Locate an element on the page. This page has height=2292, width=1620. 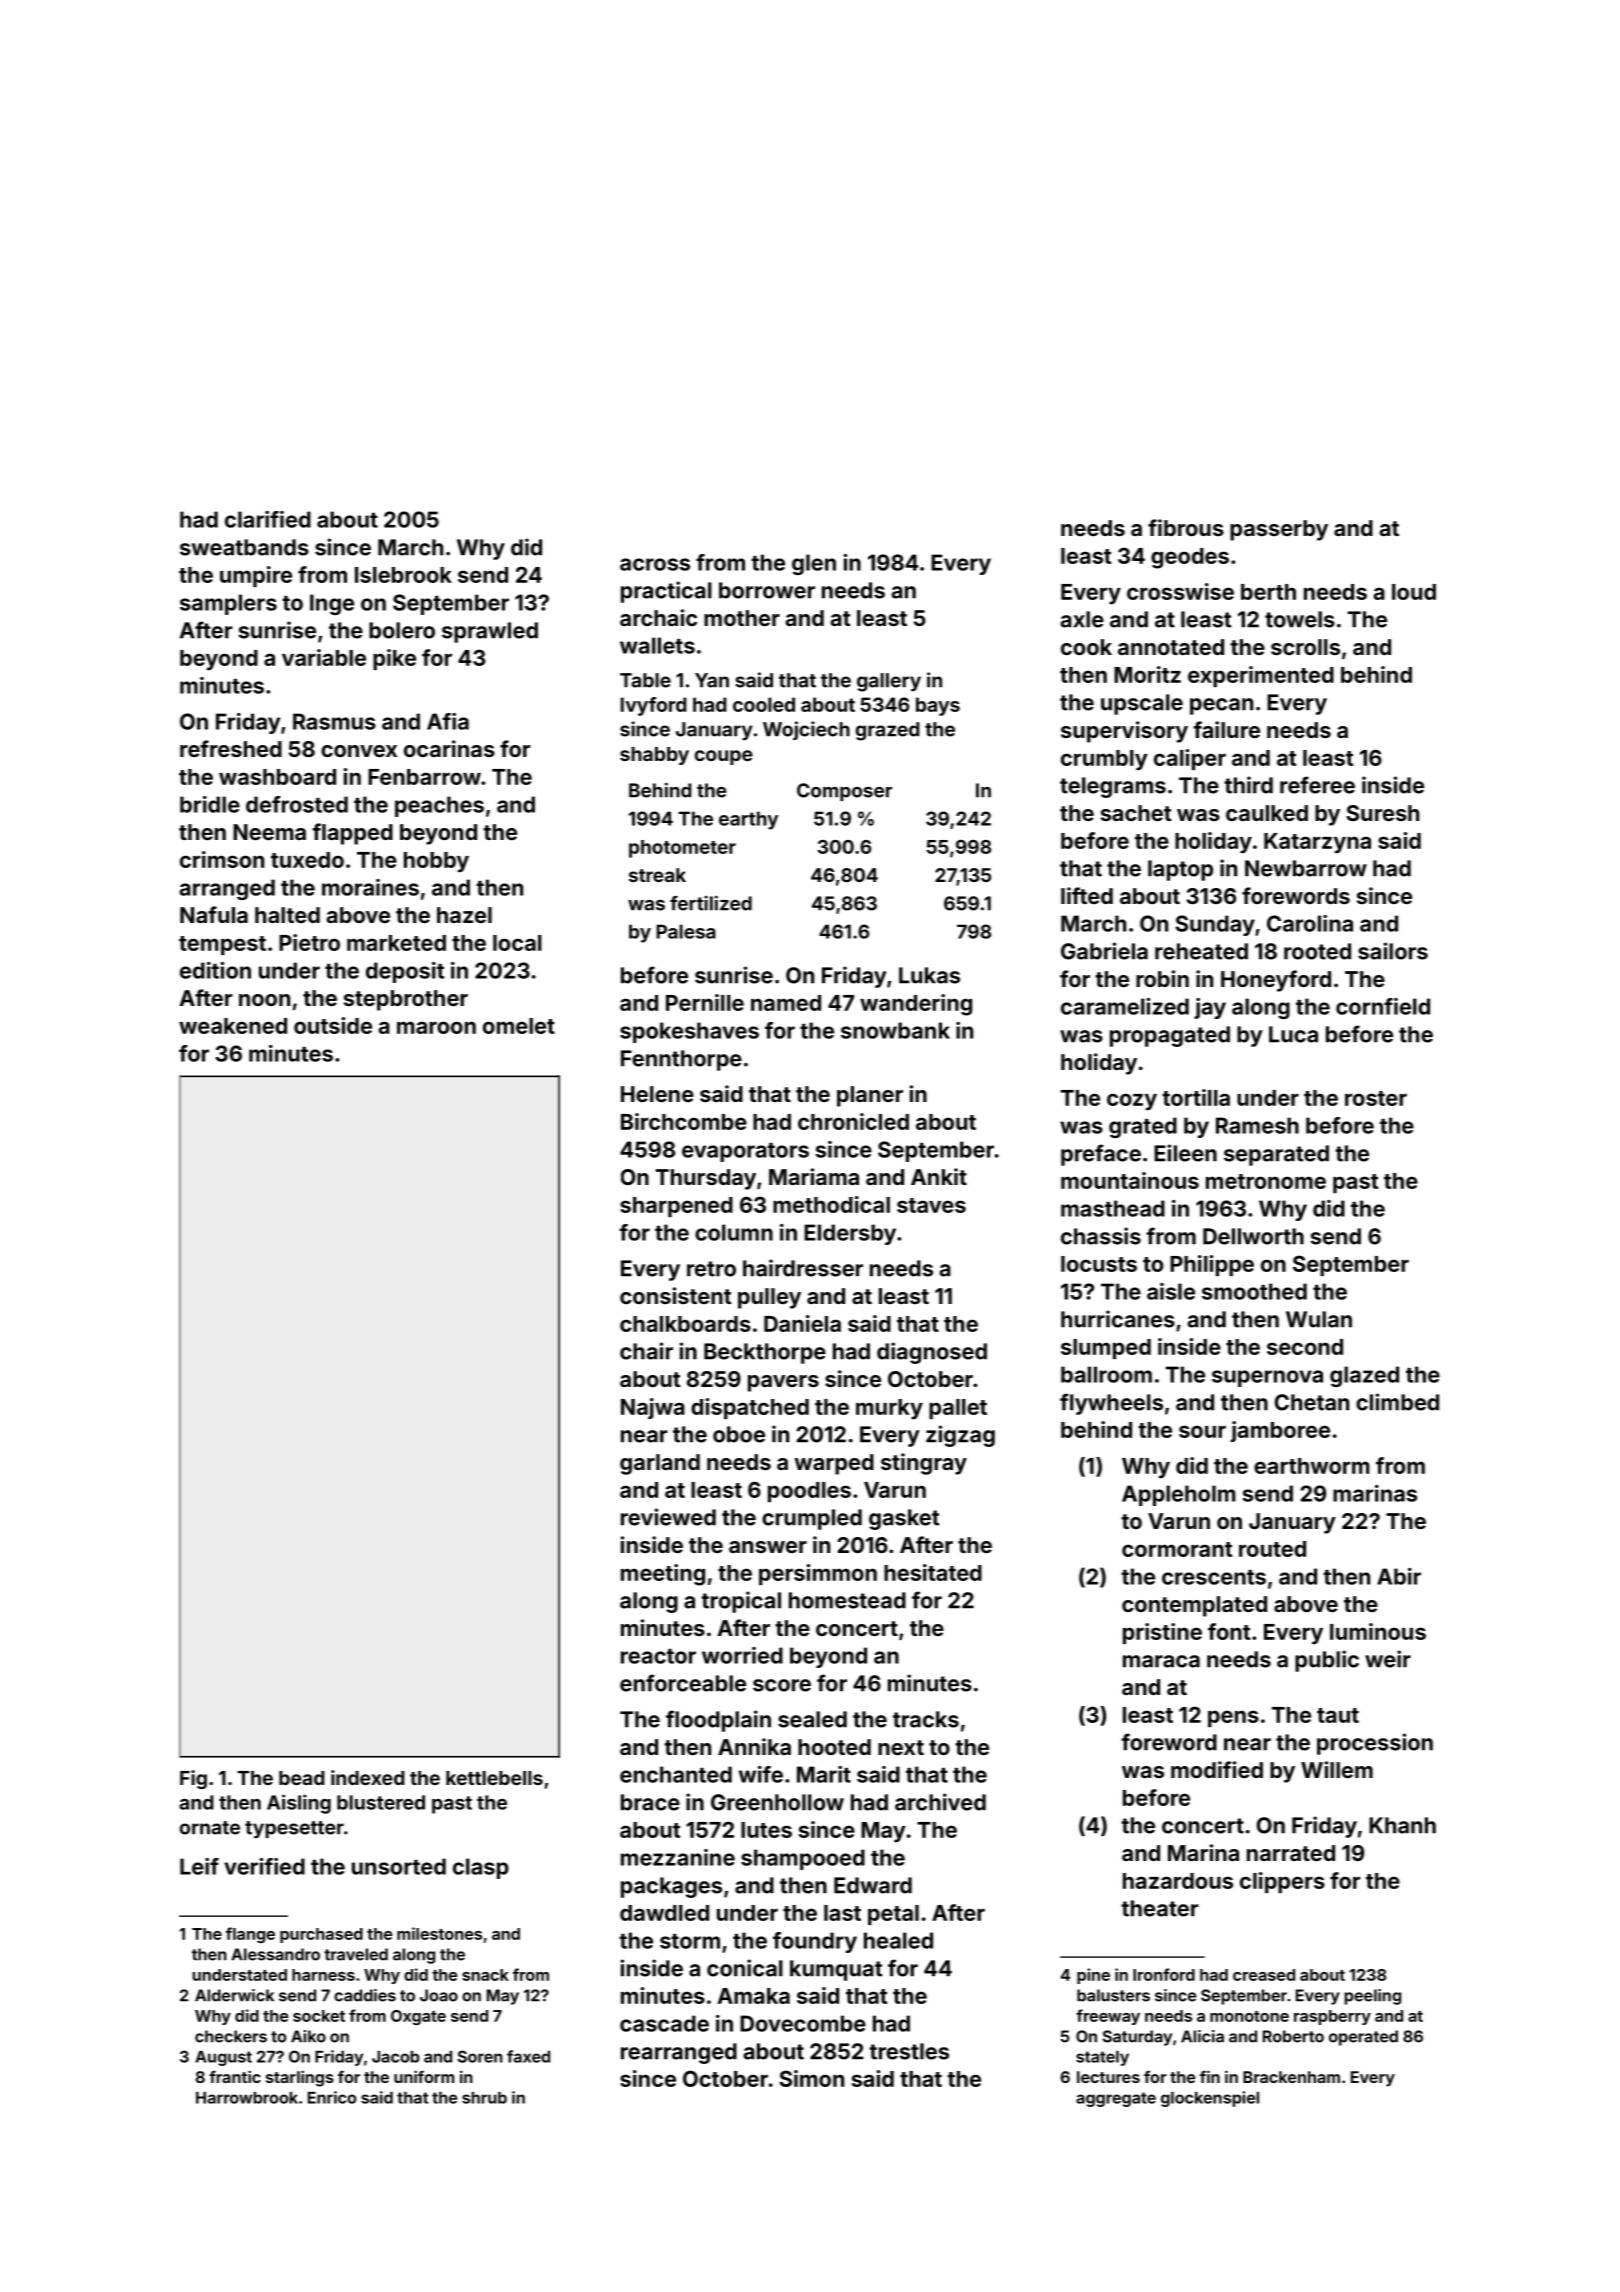
clarified is located at coordinates (268, 519).
